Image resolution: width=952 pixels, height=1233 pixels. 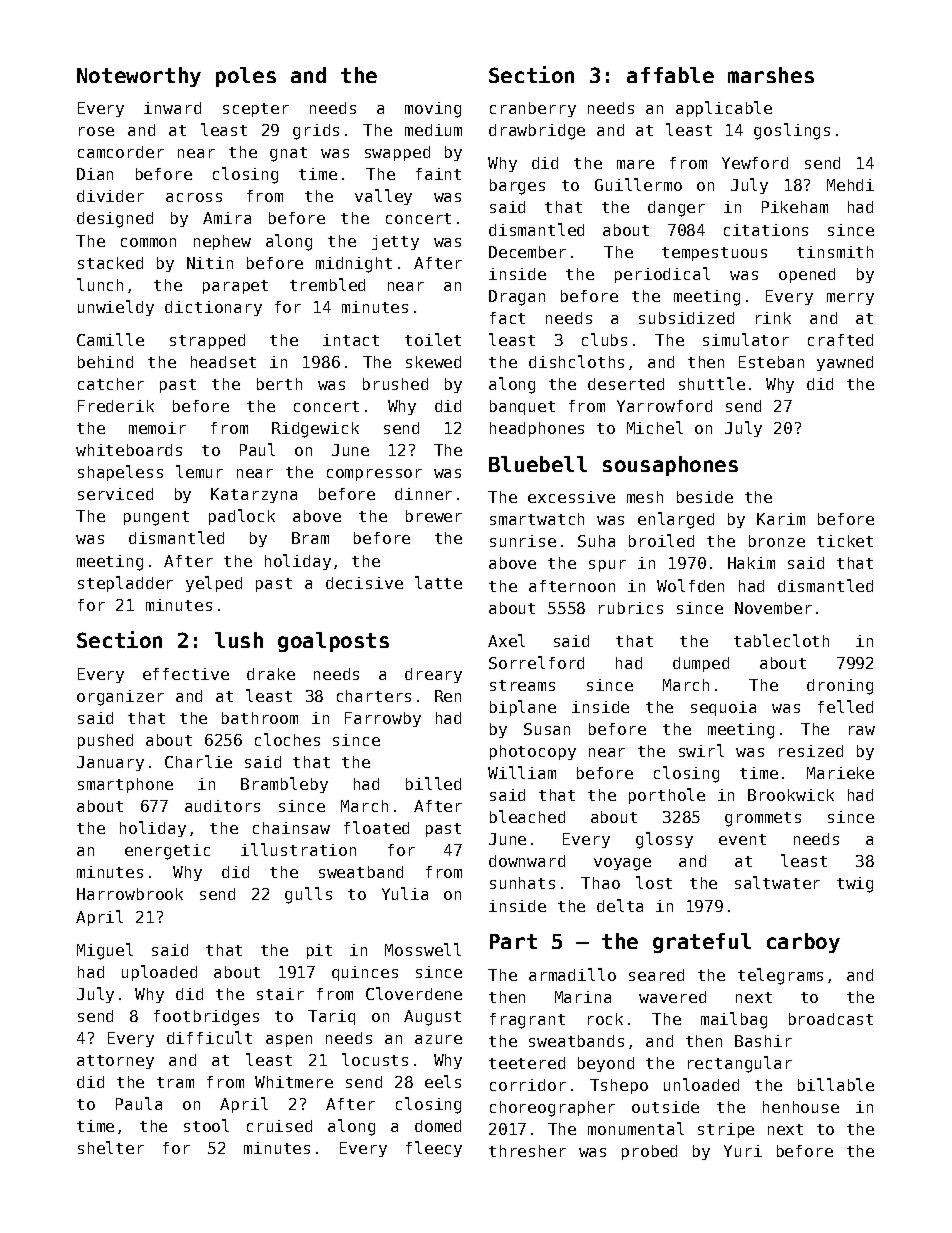 I want to click on yawned, so click(x=845, y=363).
